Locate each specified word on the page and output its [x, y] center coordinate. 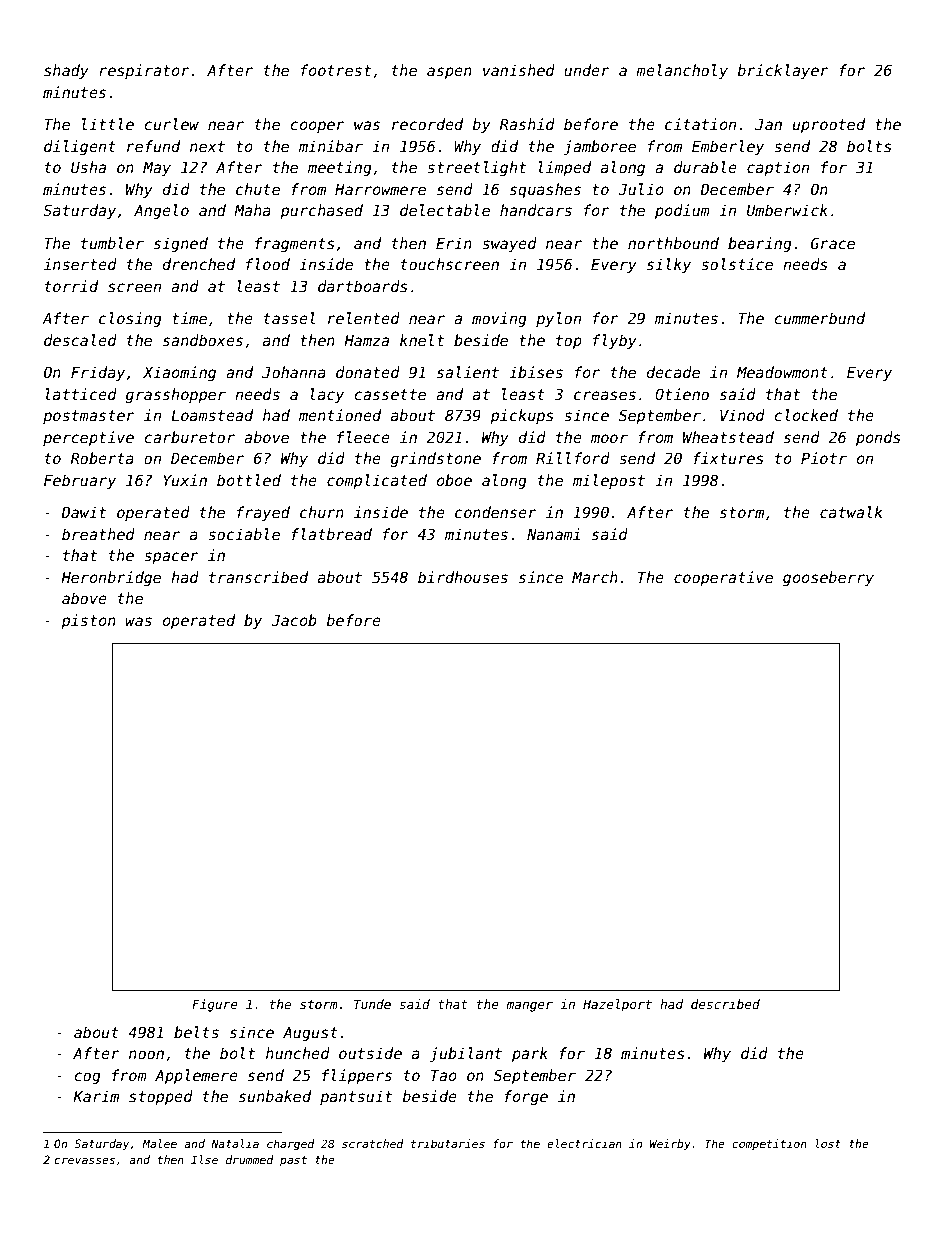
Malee [159, 1143]
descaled [80, 340]
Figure [215, 1005]
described [725, 1004]
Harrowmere [380, 189]
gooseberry [828, 578]
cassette [390, 394]
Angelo [161, 211]
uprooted [829, 125]
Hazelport [617, 1005]
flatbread [331, 534]
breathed [98, 534]
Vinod [742, 415]
